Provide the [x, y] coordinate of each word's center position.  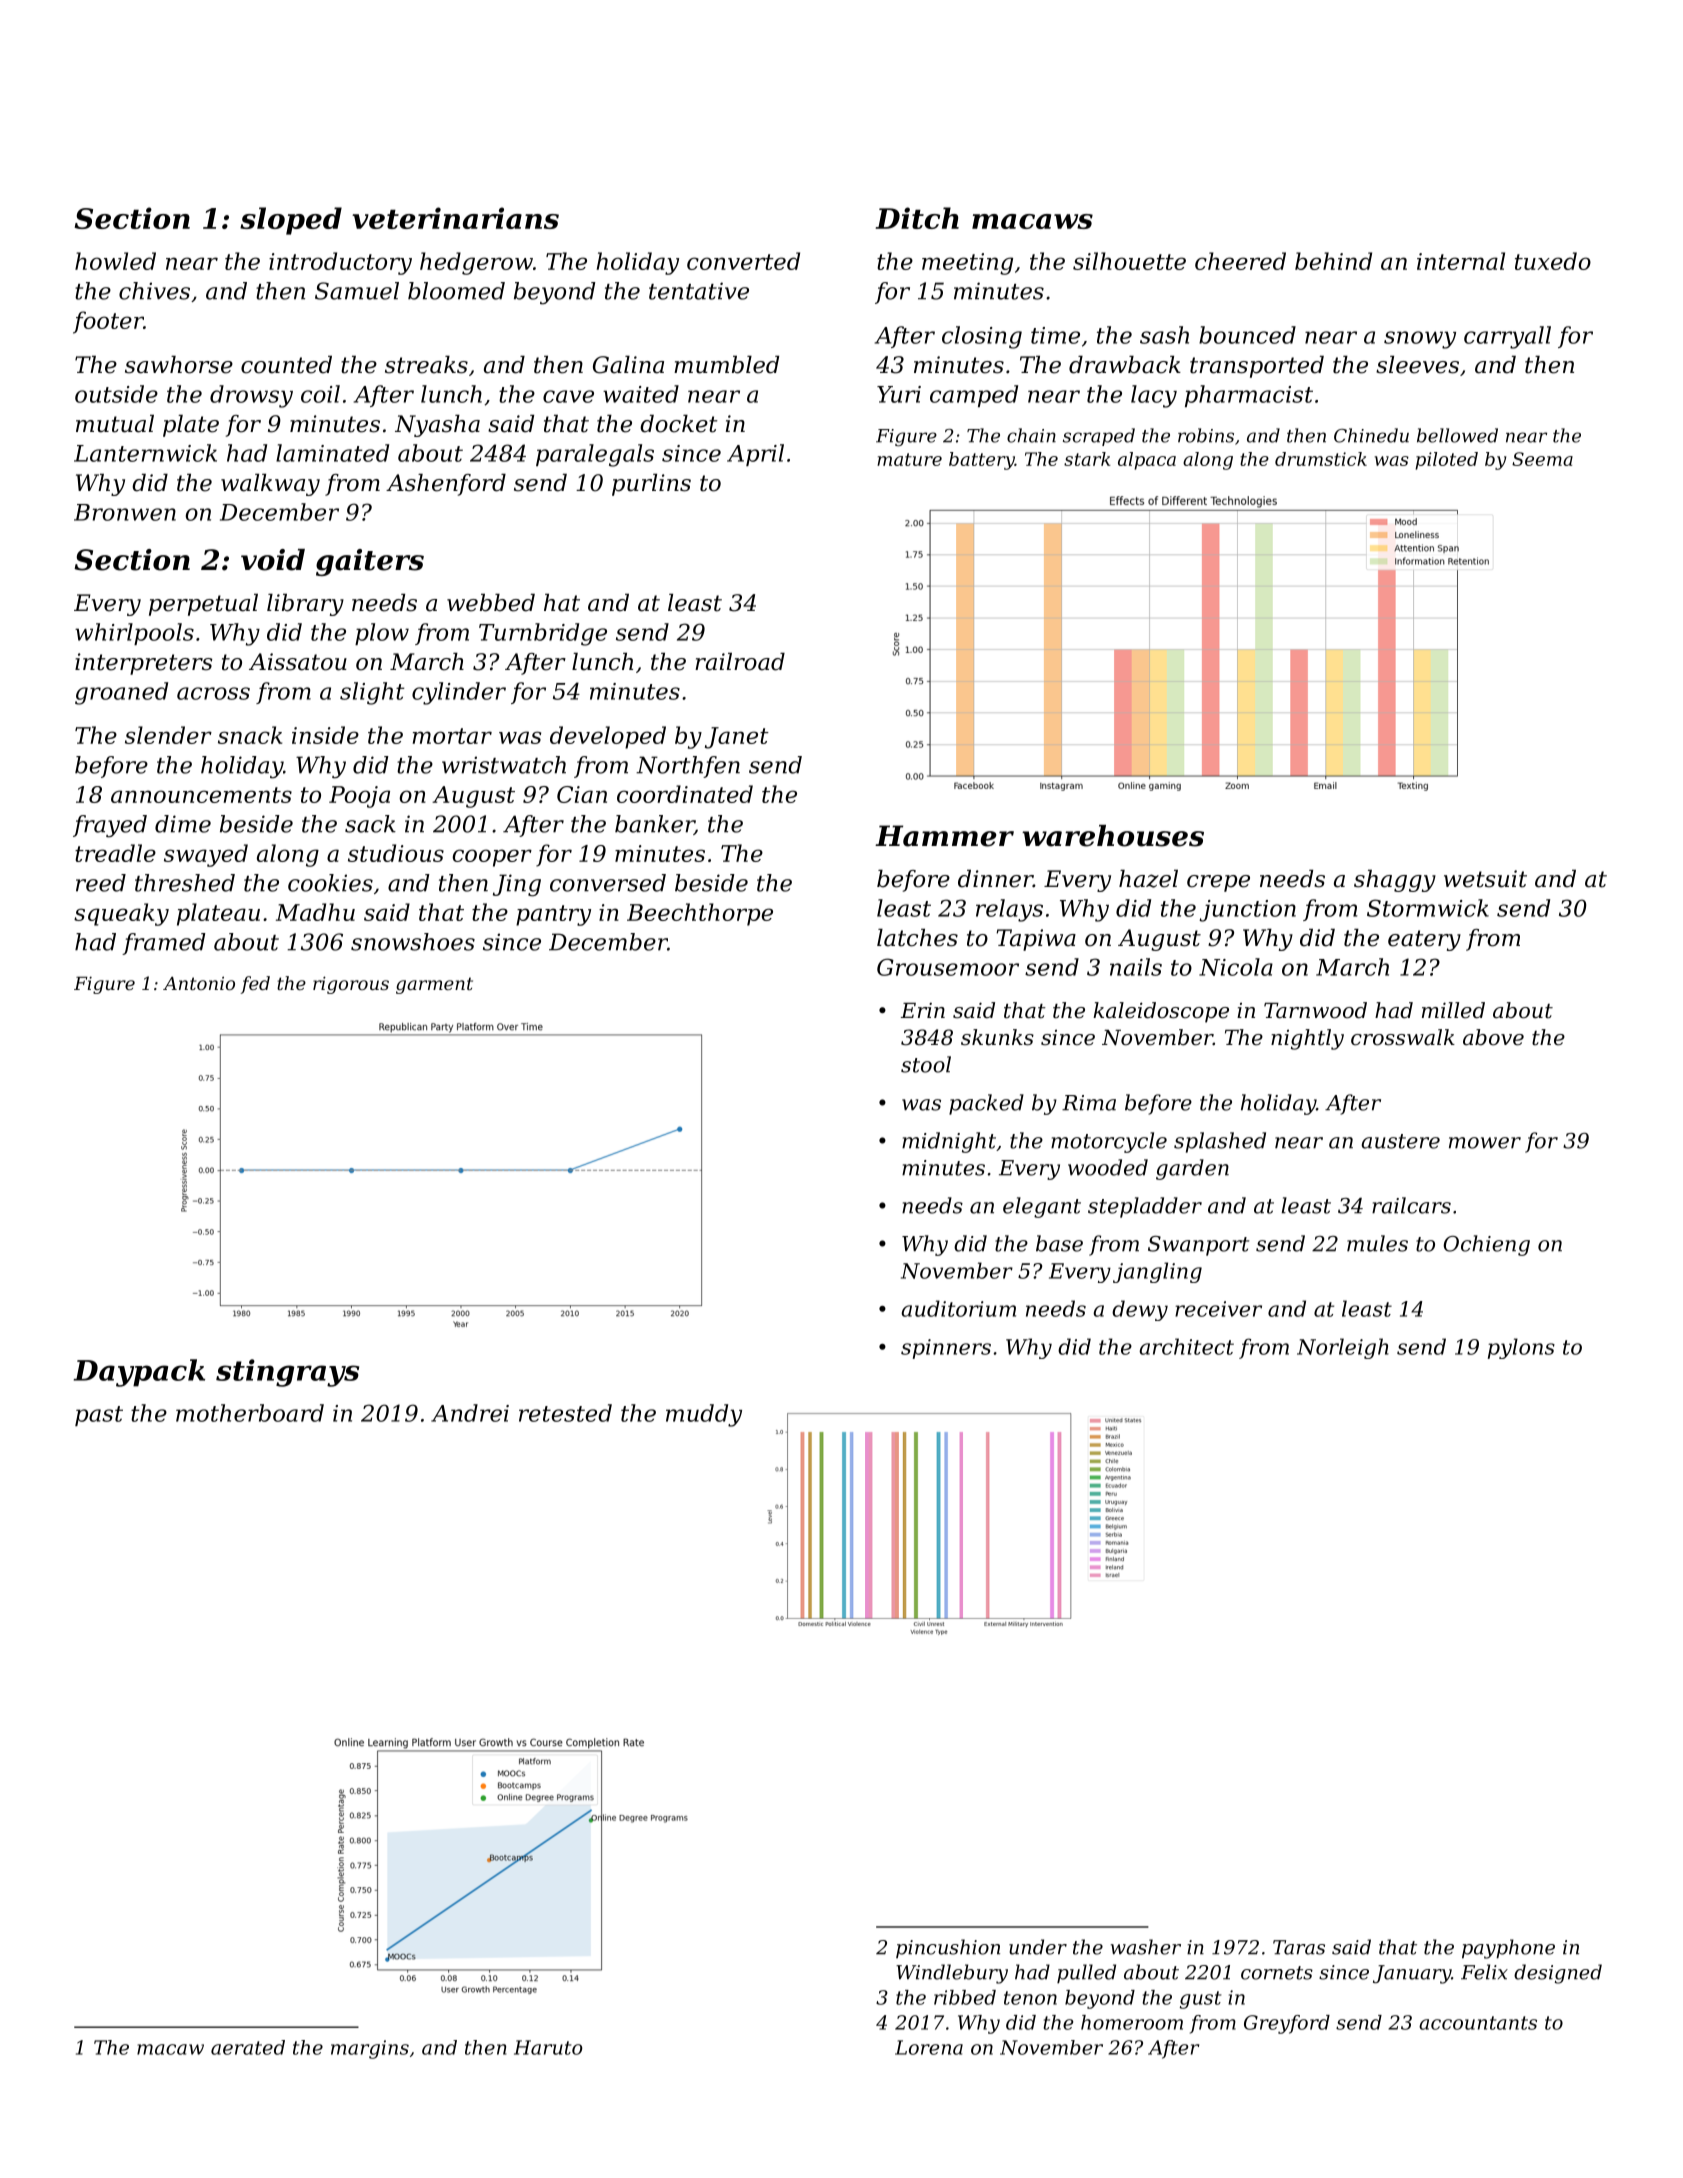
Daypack [139, 1373]
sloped [291, 221]
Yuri [899, 394]
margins [370, 2049]
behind [1333, 261]
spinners [946, 1349]
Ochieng [1486, 1245]
